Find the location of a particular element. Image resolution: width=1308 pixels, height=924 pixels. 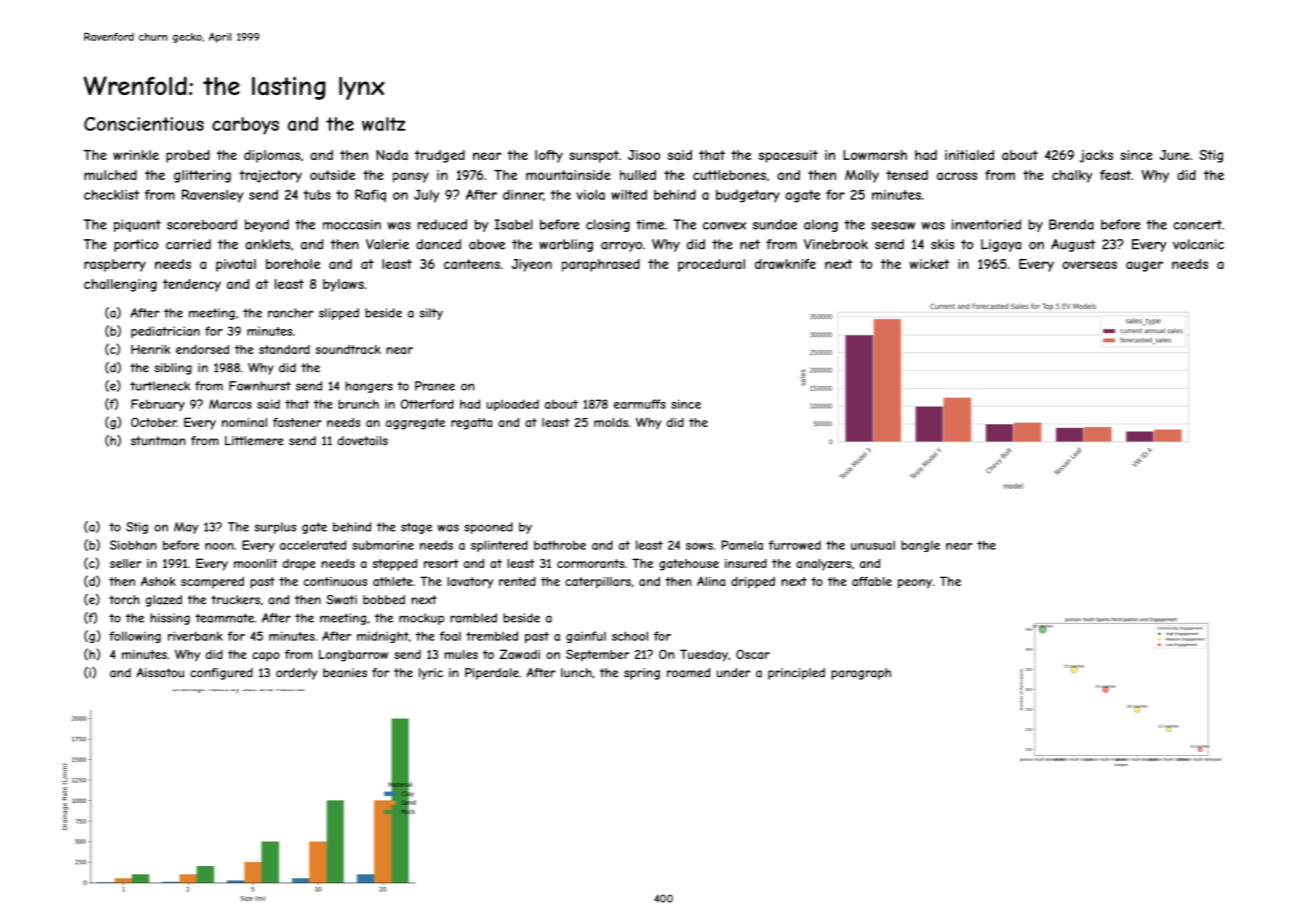

bangle is located at coordinates (920, 546).
